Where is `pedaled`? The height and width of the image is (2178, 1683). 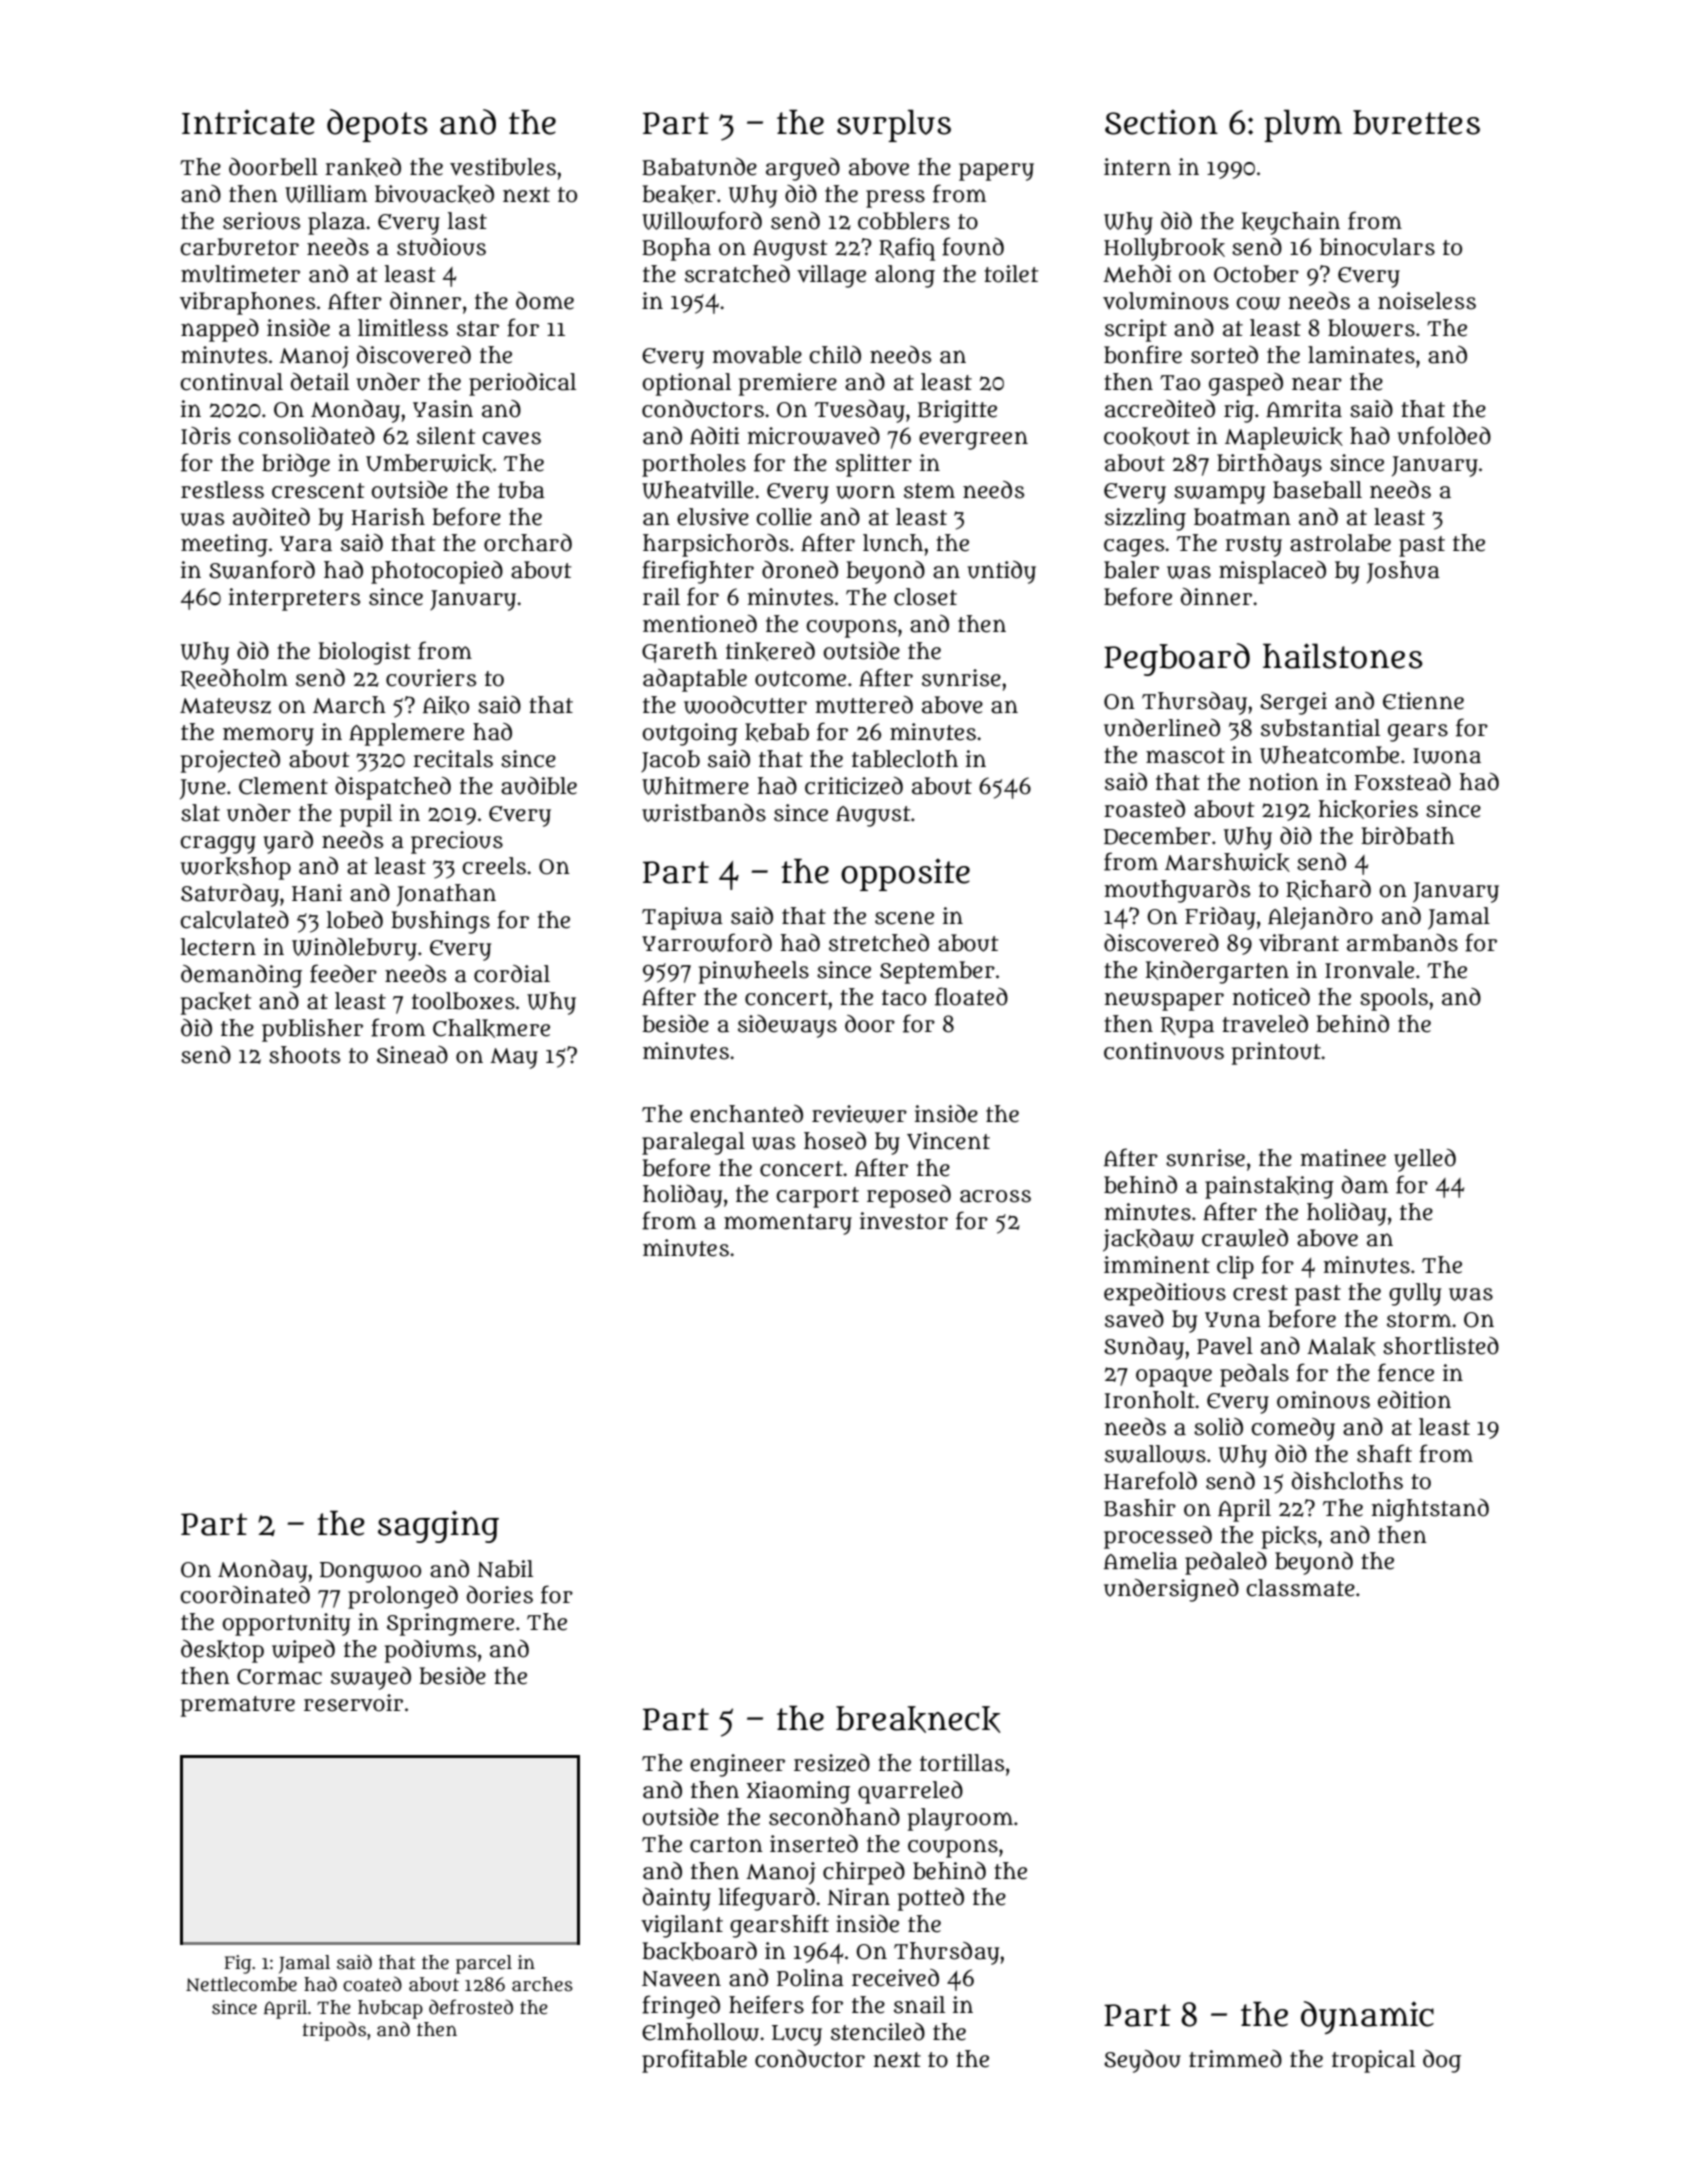 pedaled is located at coordinates (1226, 1563).
